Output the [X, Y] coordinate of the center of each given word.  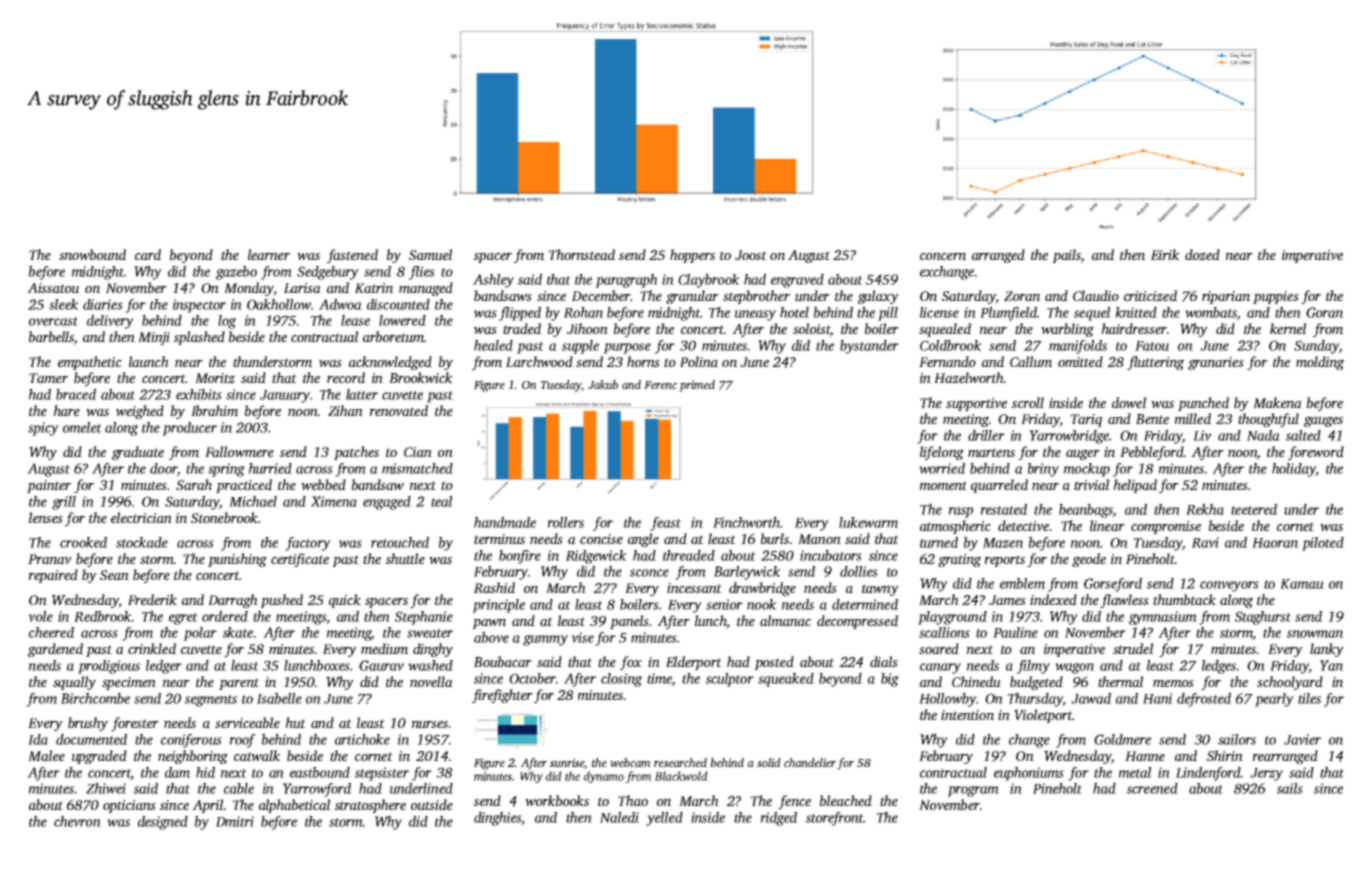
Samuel [431, 254]
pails [1066, 256]
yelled [664, 819]
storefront [835, 819]
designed [163, 823]
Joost [751, 255]
